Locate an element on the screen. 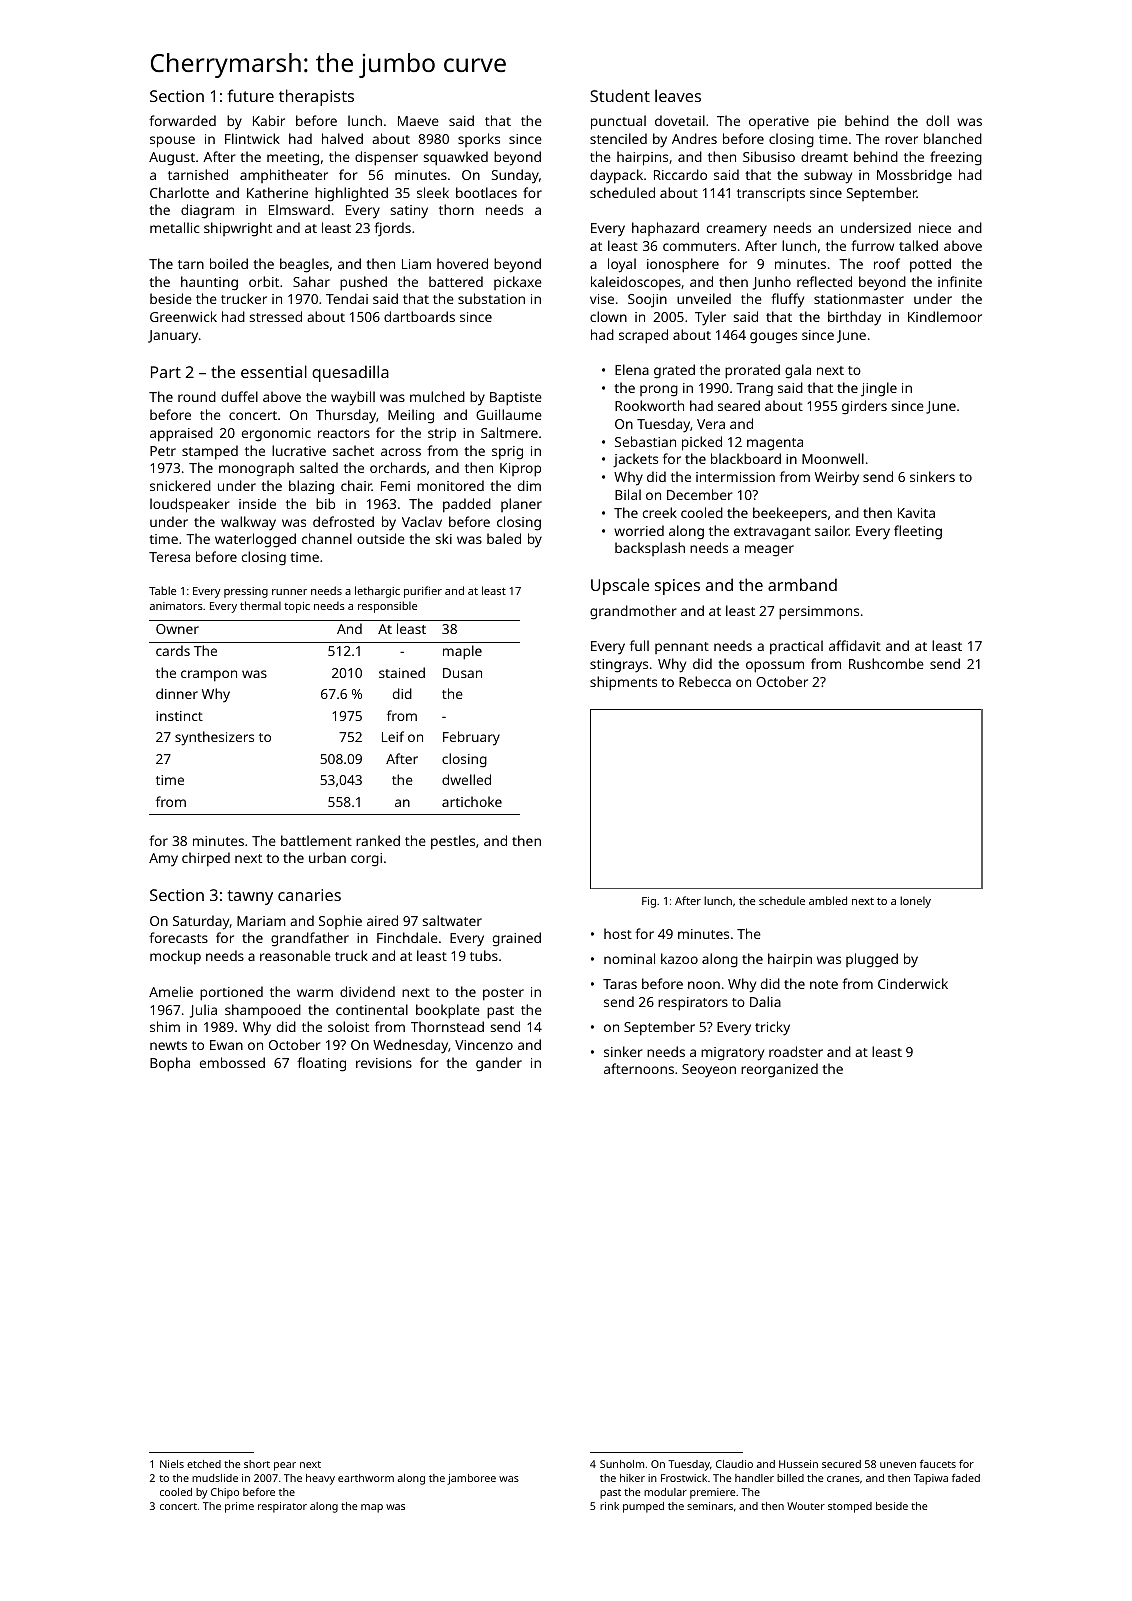  dim is located at coordinates (529, 485).
